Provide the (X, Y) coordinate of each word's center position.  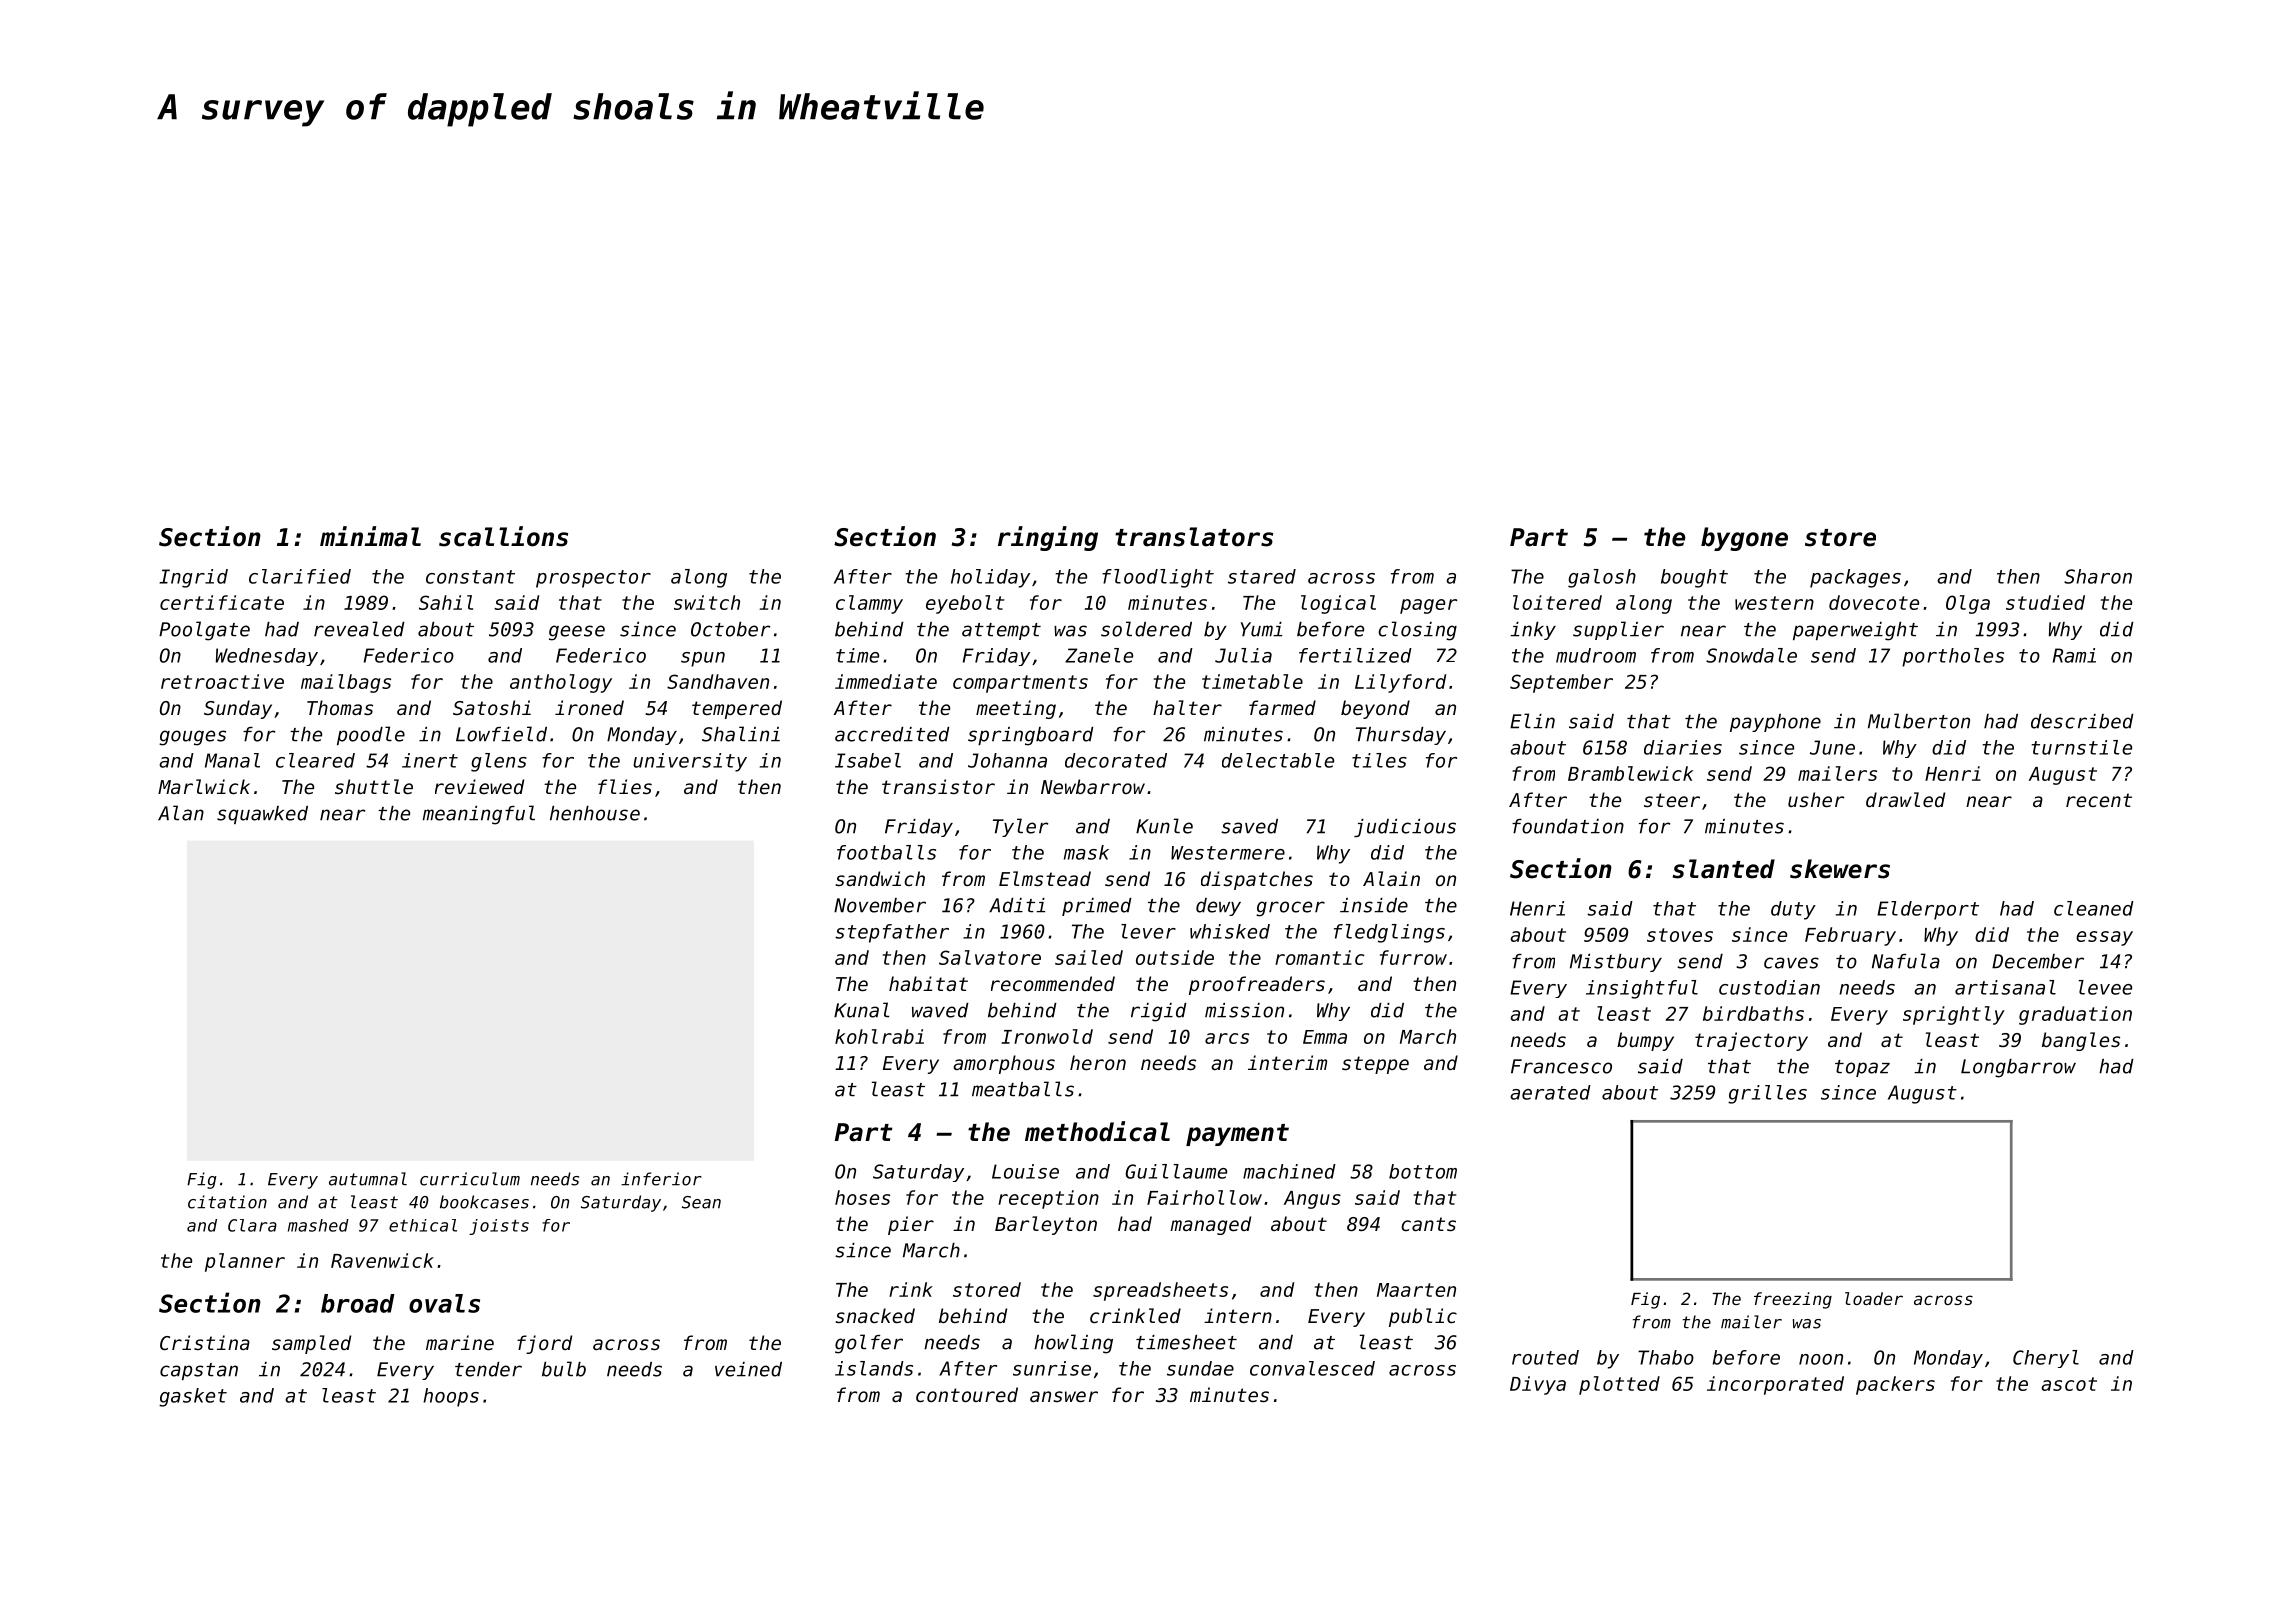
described (2082, 721)
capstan (199, 1371)
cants (1428, 1224)
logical (1338, 604)
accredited (892, 734)
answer (1064, 1396)
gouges (192, 738)
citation (227, 1202)
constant (470, 577)
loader (1874, 1298)
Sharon (2098, 576)
